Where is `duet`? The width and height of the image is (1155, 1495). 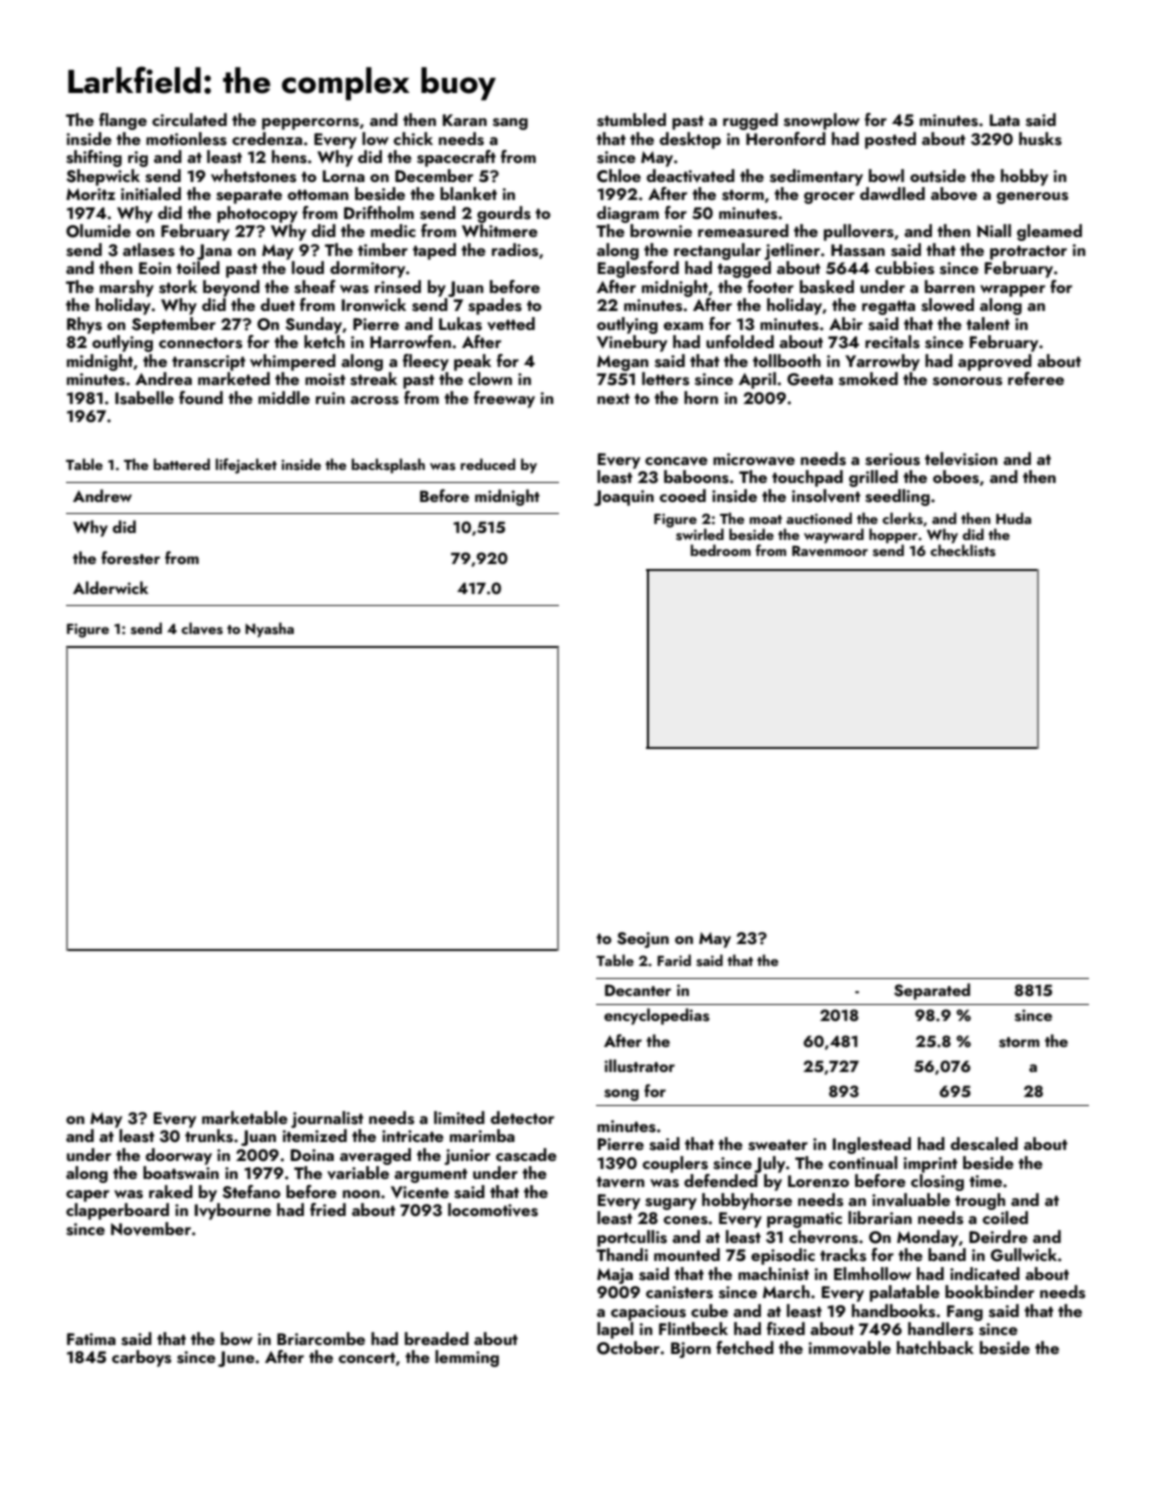
duet is located at coordinates (278, 304).
